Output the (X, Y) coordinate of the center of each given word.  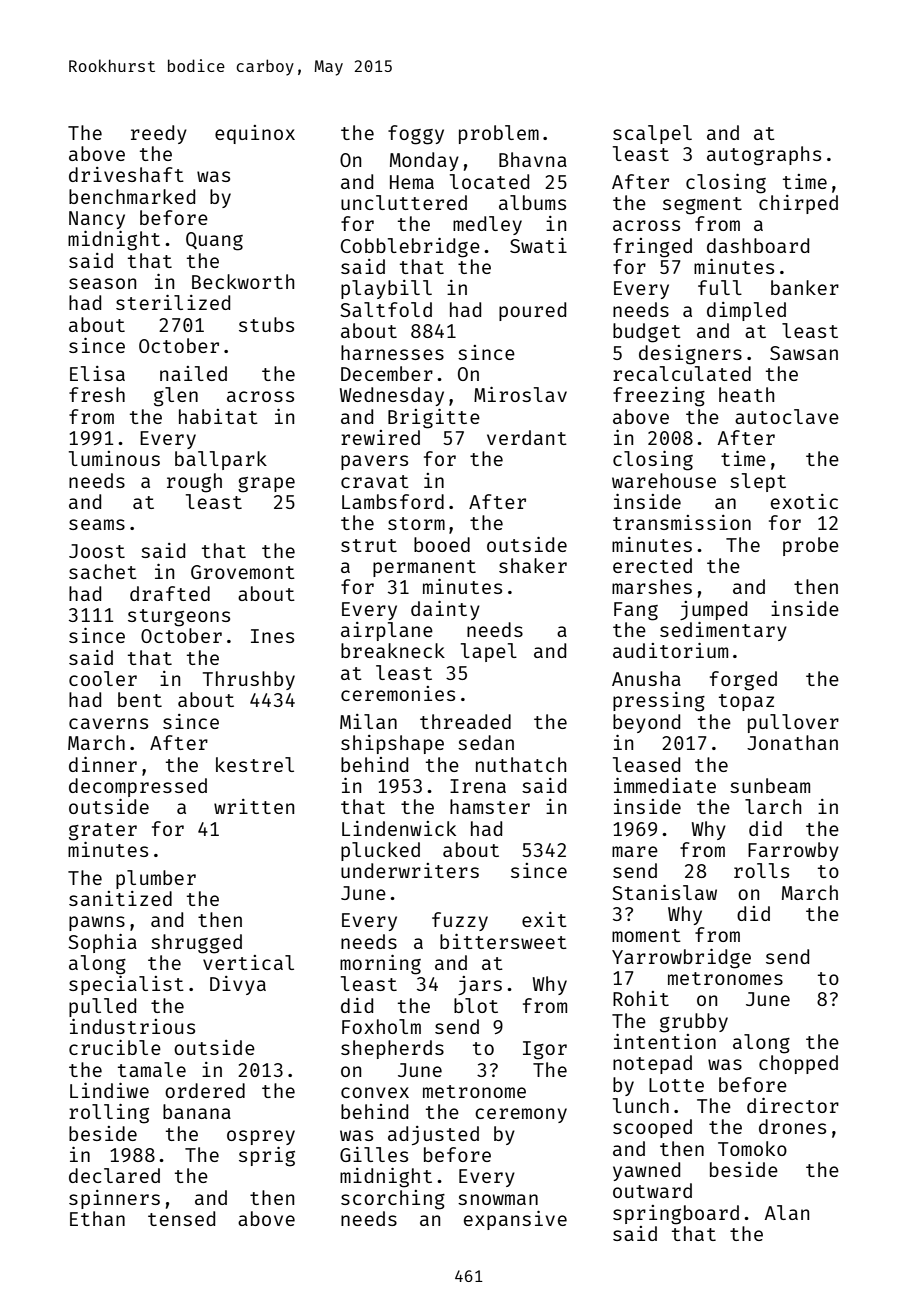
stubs (266, 324)
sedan (486, 742)
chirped (798, 204)
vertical (248, 962)
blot (476, 1005)
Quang (214, 241)
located (489, 181)
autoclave (787, 416)
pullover (793, 723)
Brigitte (434, 419)
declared (114, 1175)
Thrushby (249, 680)
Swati (538, 245)
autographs (764, 156)
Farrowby (793, 851)
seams (97, 524)
